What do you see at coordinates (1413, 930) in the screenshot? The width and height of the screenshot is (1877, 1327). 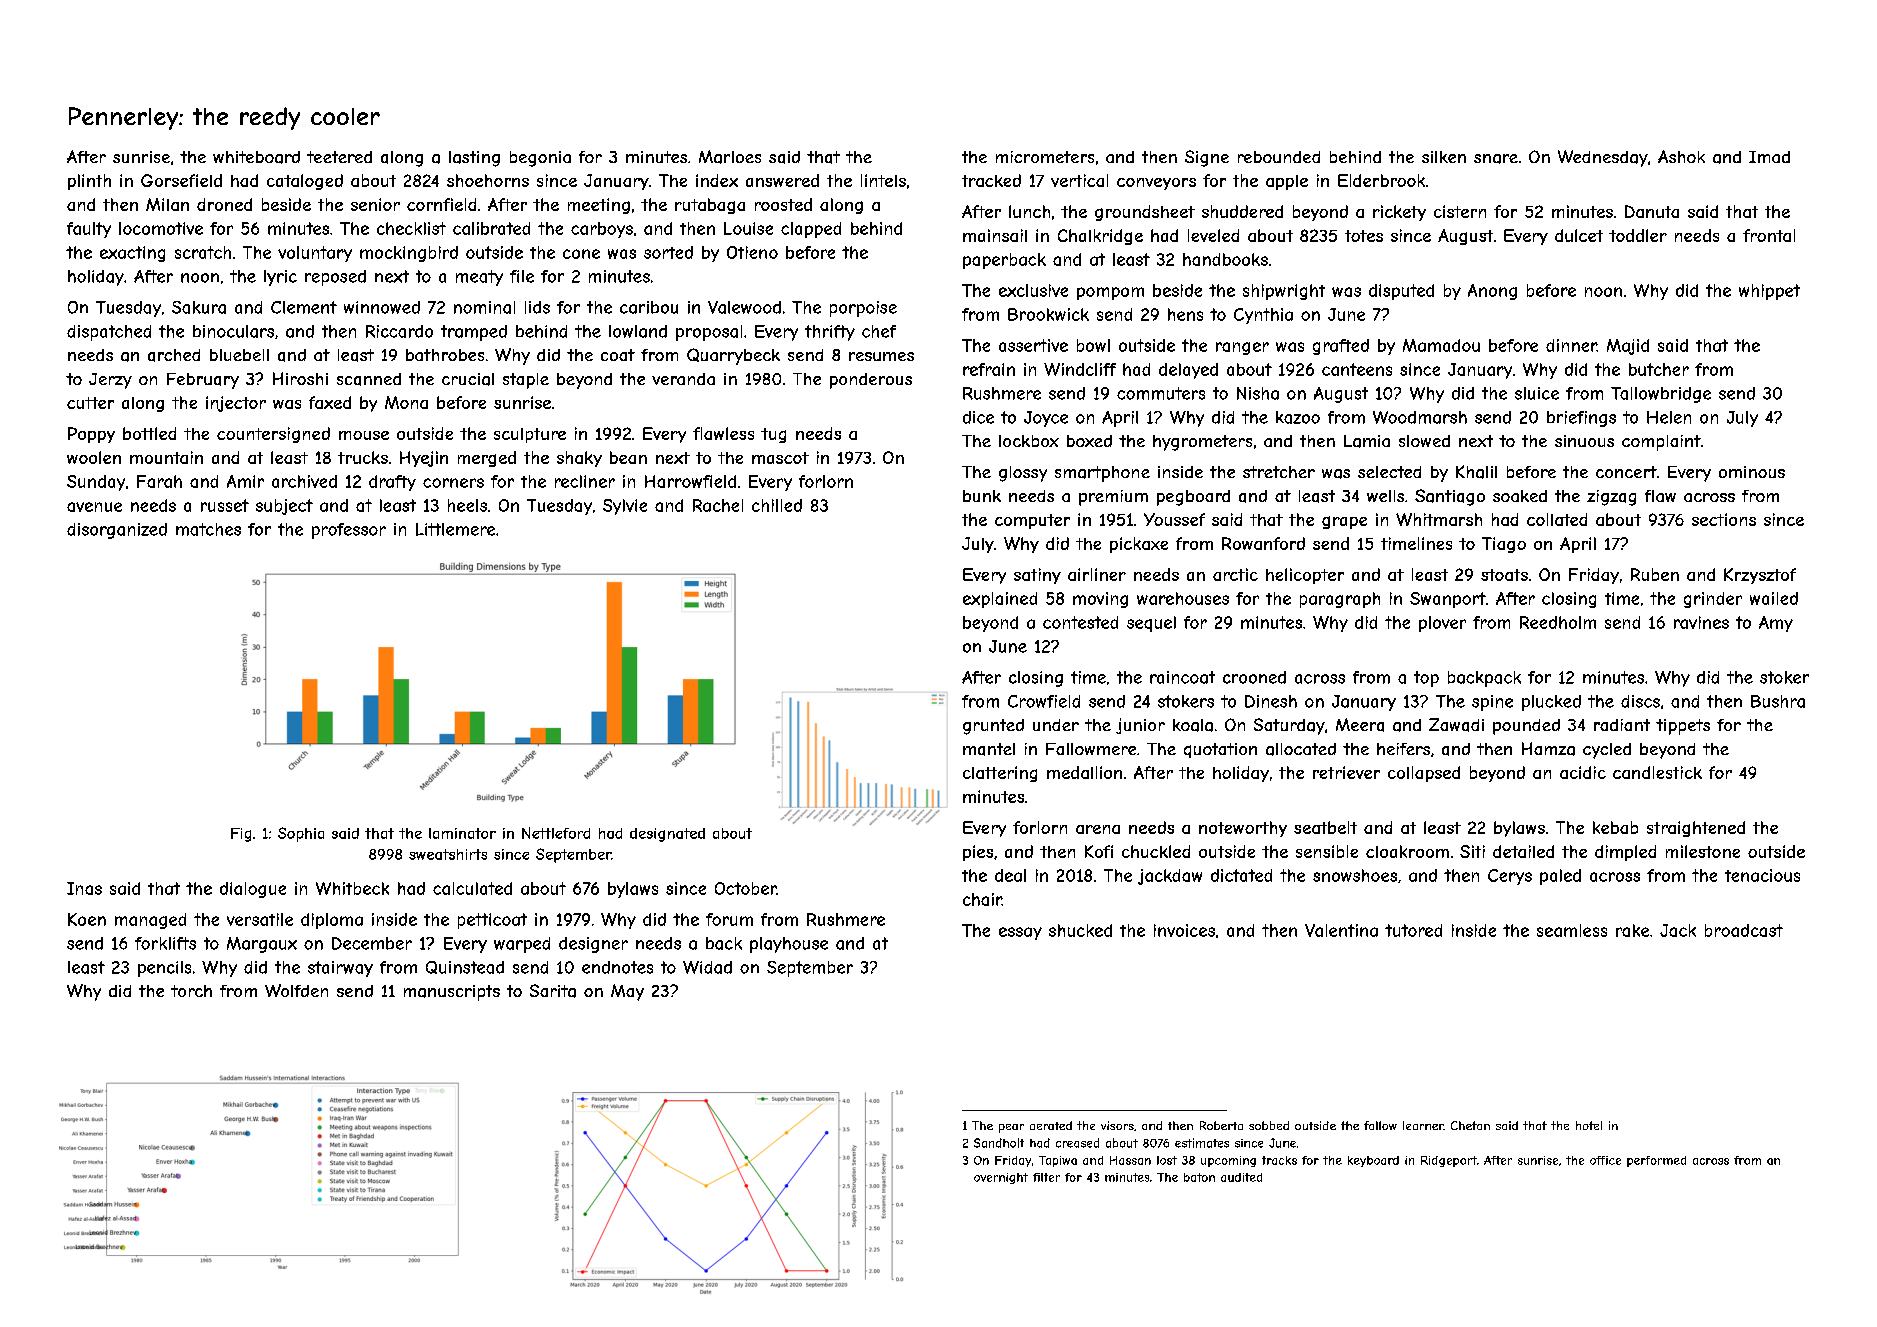 I see `tutored` at bounding box center [1413, 930].
